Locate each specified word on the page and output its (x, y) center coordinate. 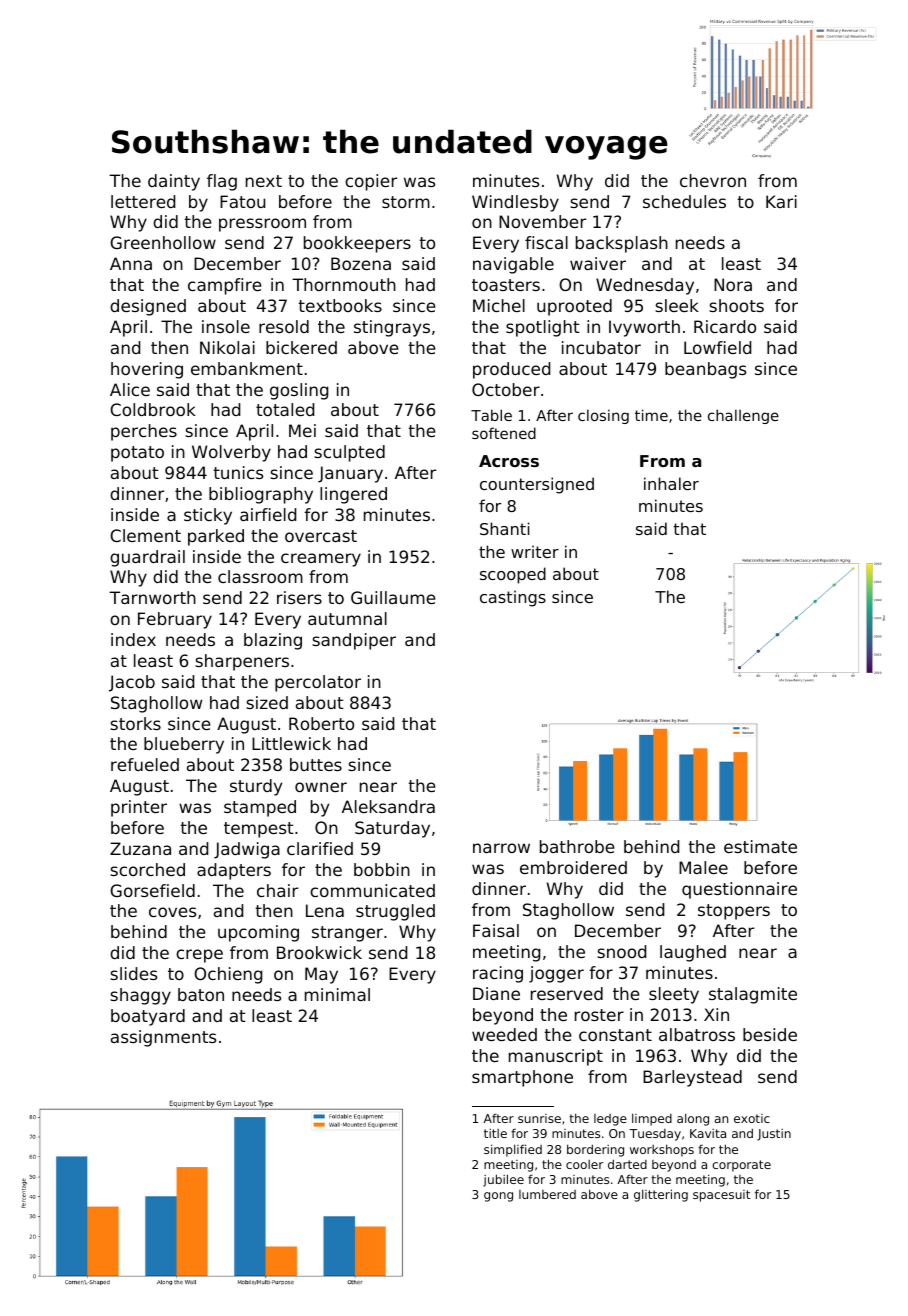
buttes (316, 764)
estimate (760, 846)
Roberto (321, 723)
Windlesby (515, 203)
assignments (163, 1038)
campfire (224, 286)
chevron (713, 180)
